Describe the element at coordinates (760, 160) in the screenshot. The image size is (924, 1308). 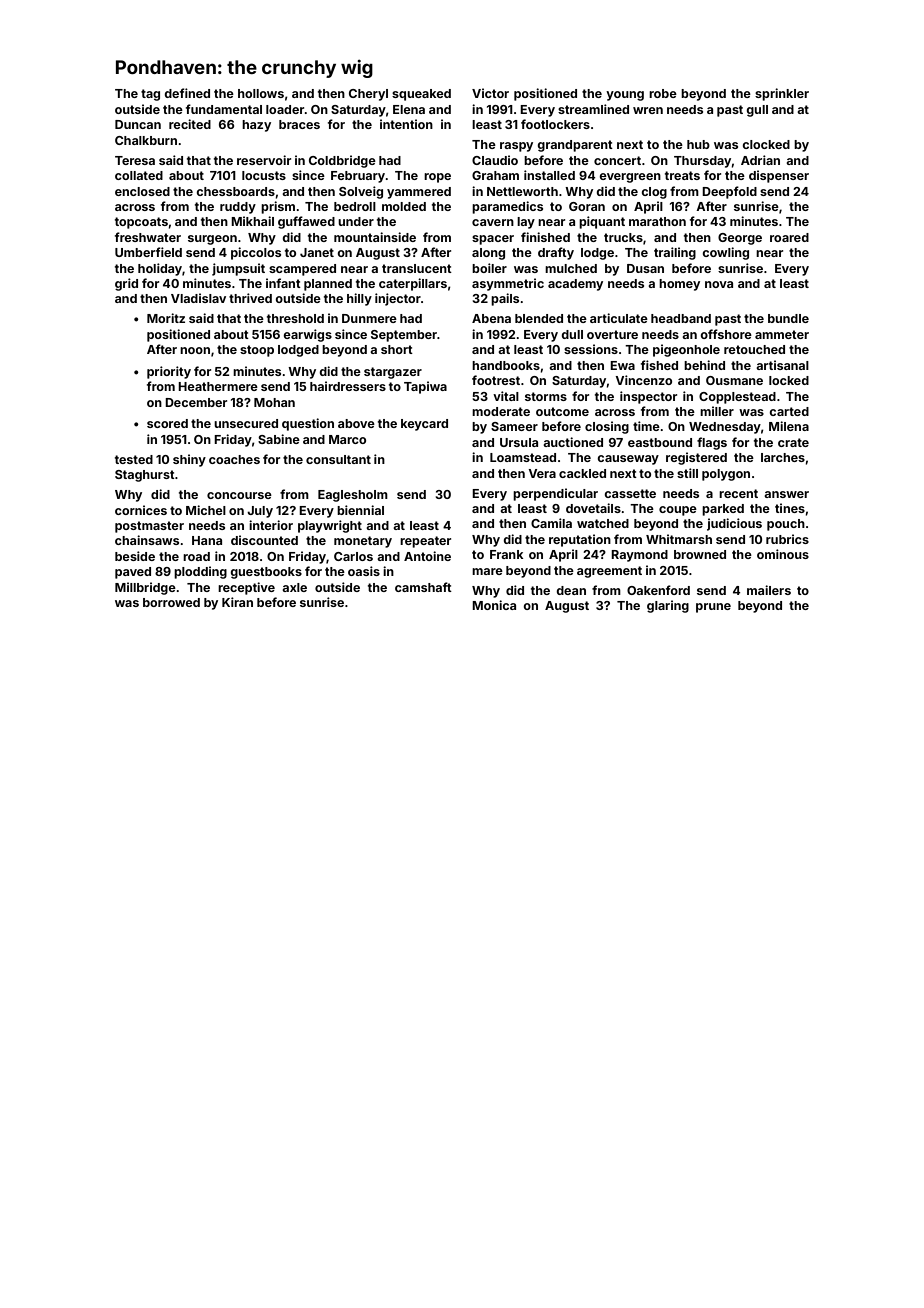
I see `Adrian` at that location.
